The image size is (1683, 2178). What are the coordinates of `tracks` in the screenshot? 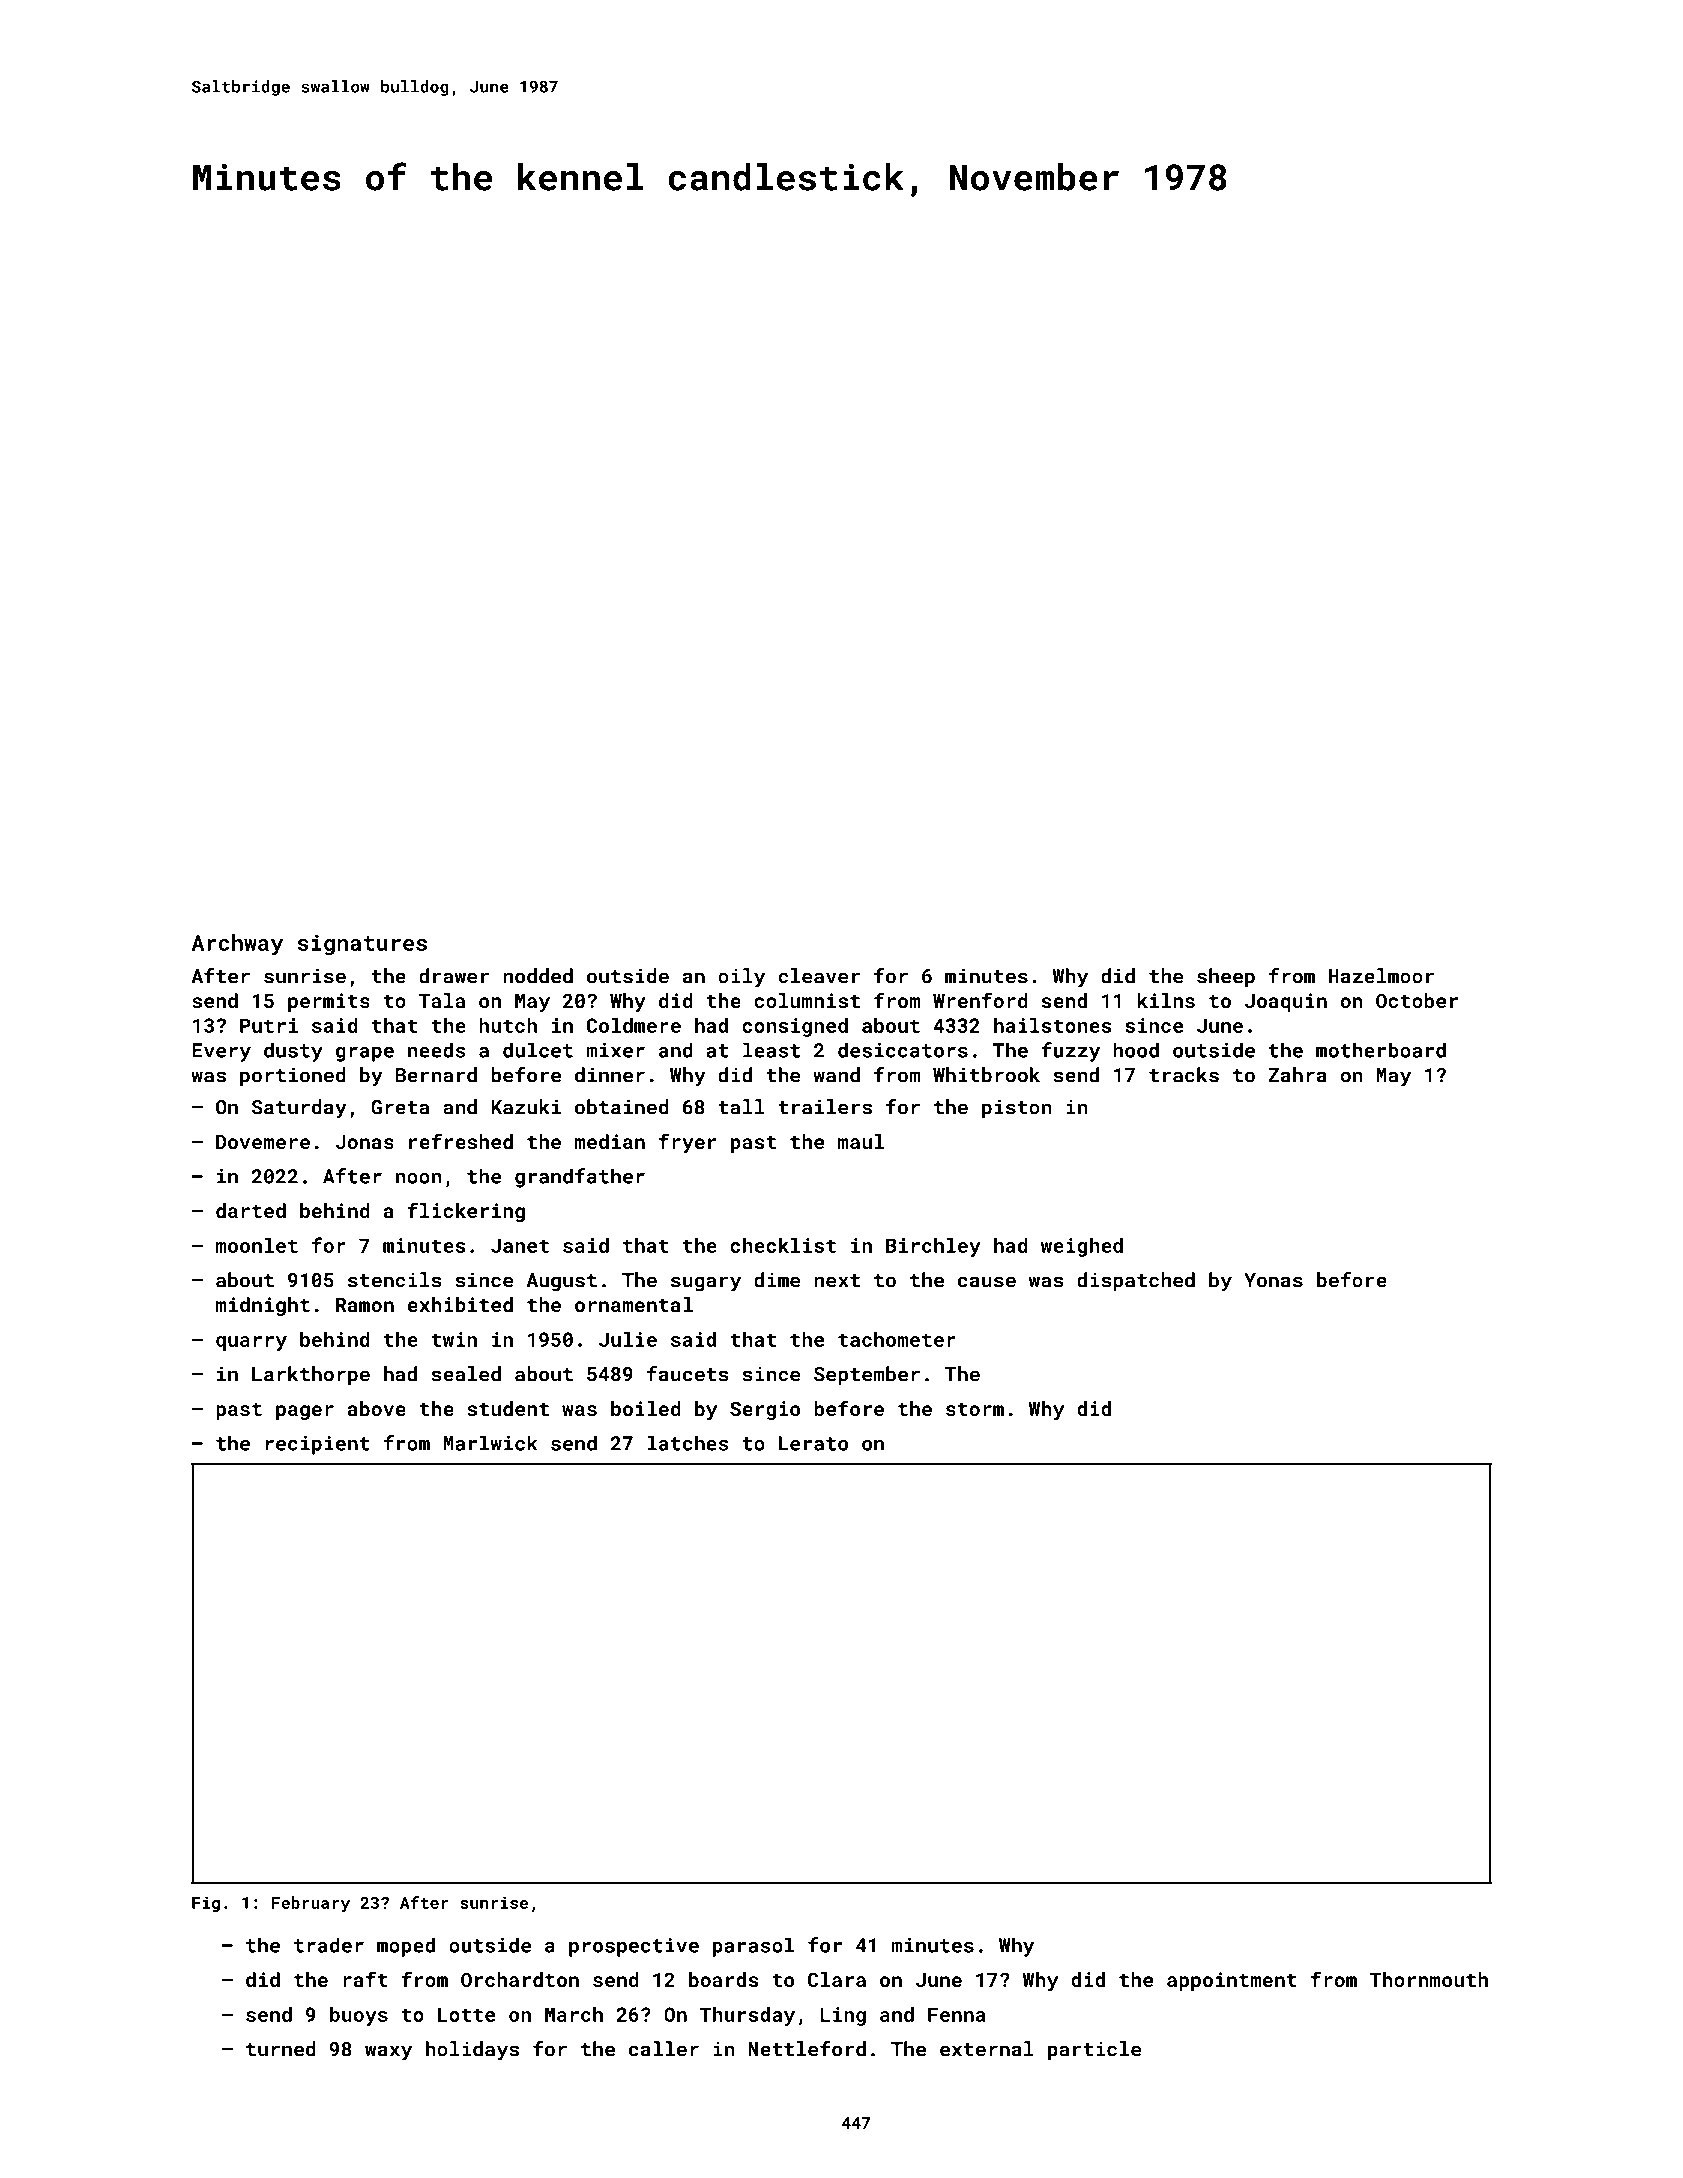 It's located at (1184, 1075).
